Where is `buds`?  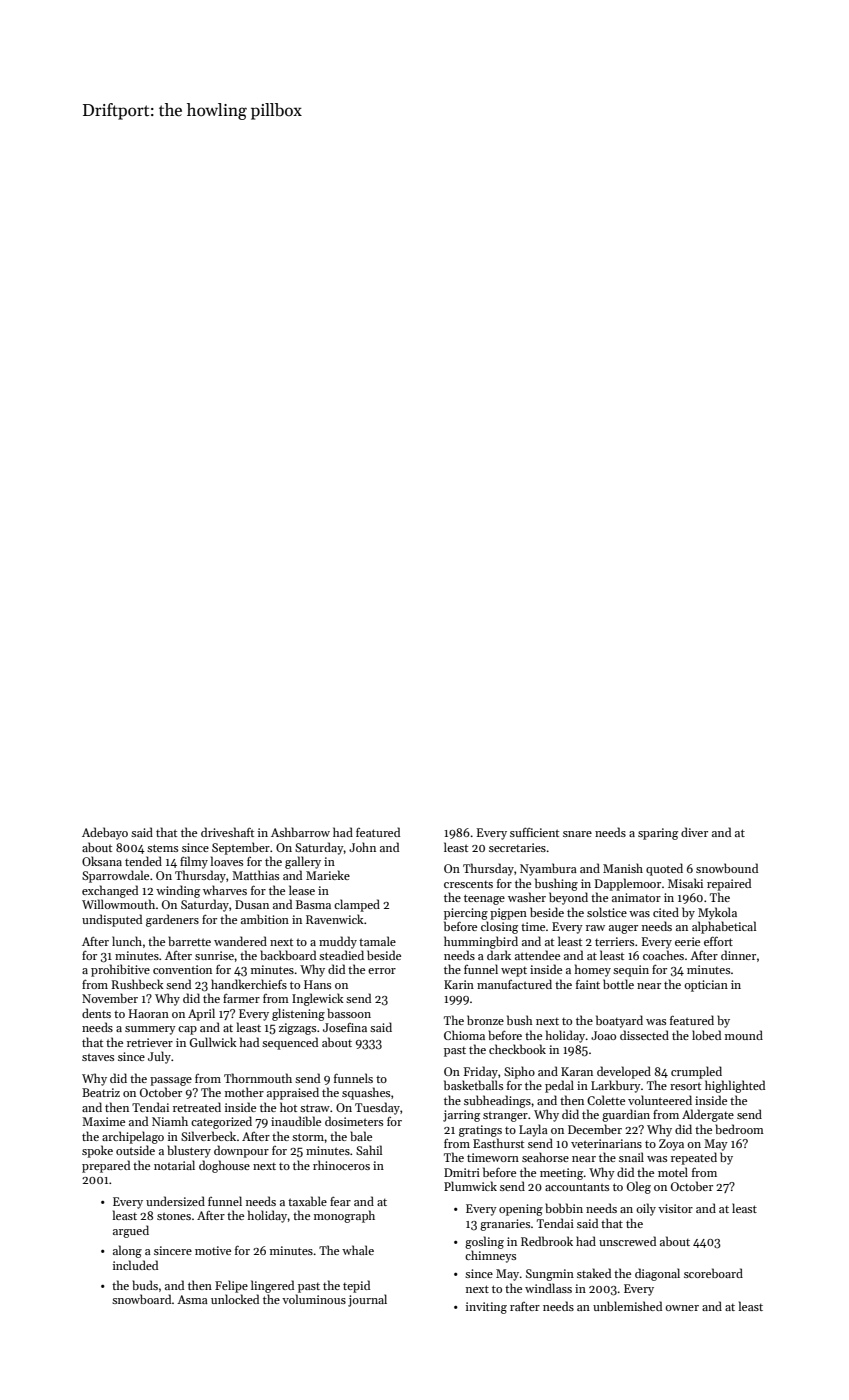 buds is located at coordinates (145, 1285).
